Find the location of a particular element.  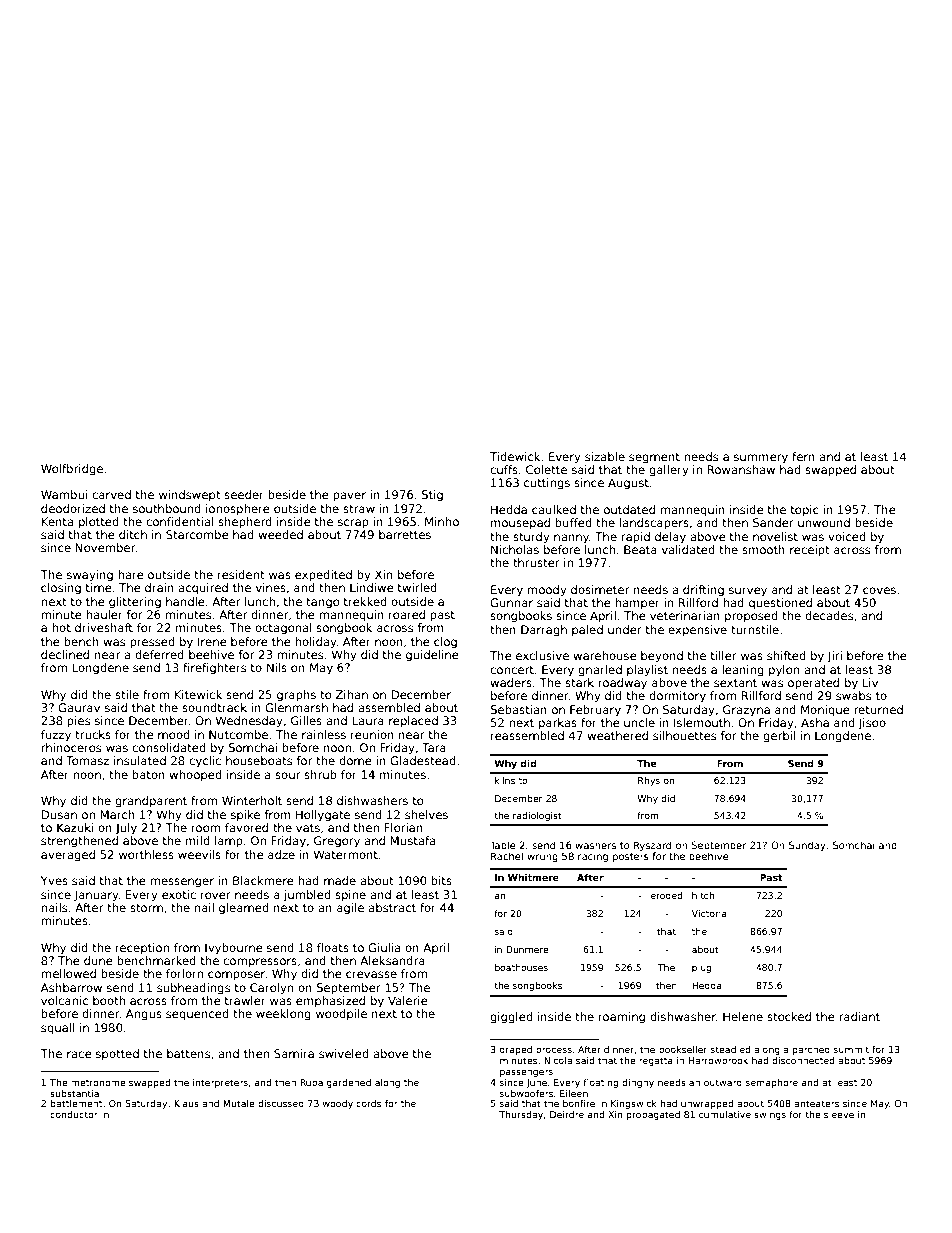

Helene is located at coordinates (743, 1016).
